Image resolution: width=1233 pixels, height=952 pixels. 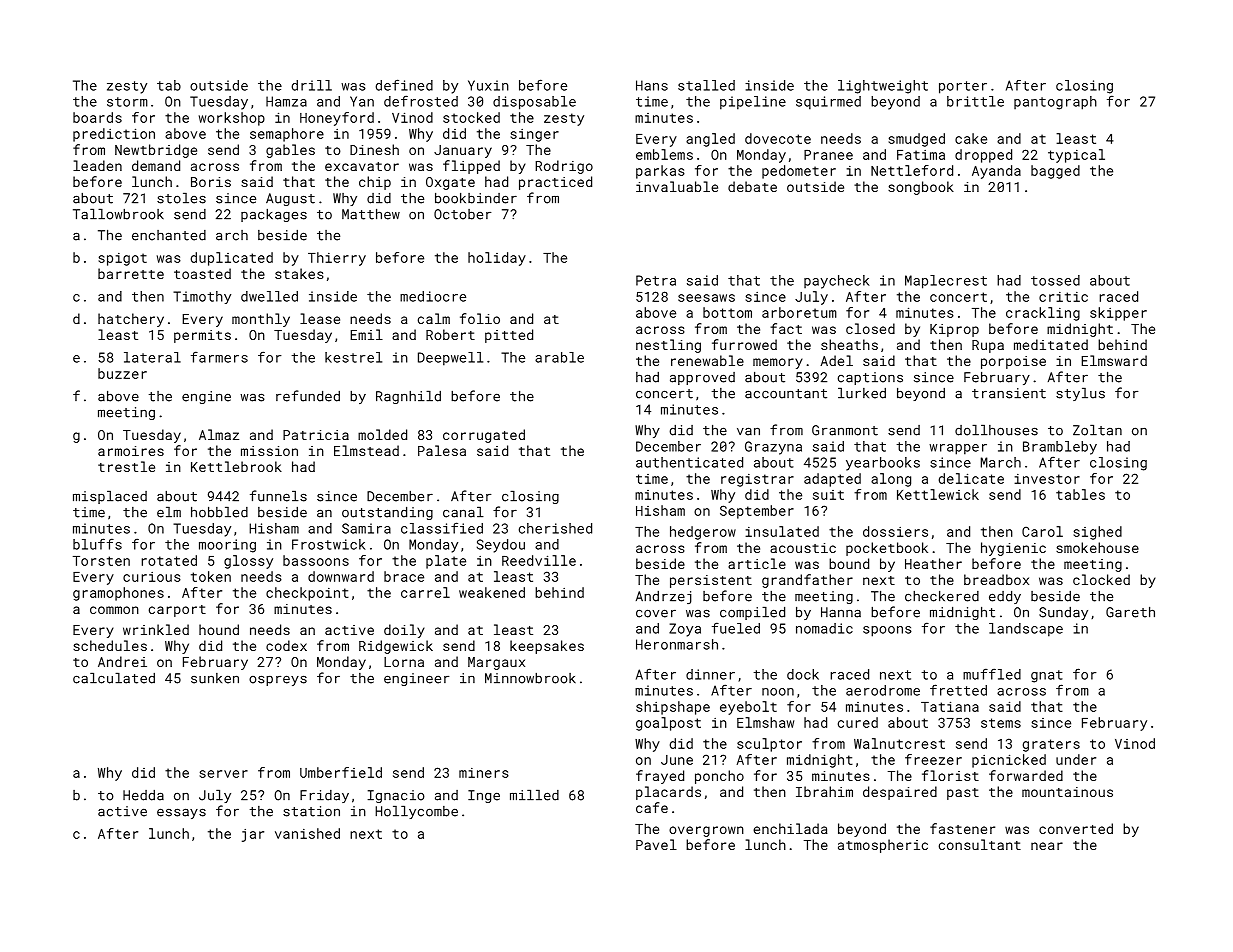 I want to click on jar, so click(x=253, y=835).
